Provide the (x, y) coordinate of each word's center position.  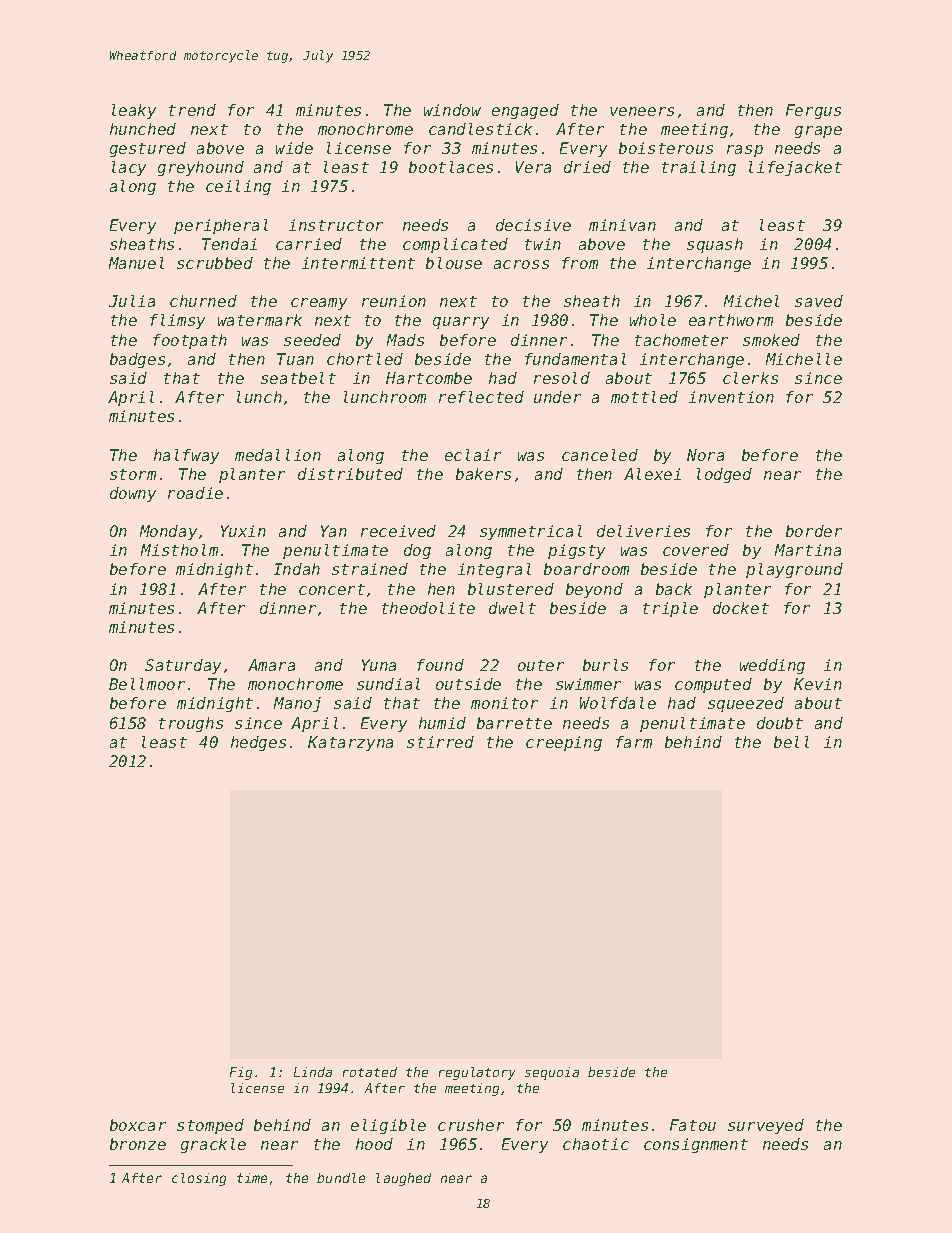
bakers (483, 474)
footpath (190, 341)
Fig (241, 1073)
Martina (808, 550)
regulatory (477, 1073)
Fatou (693, 1125)
